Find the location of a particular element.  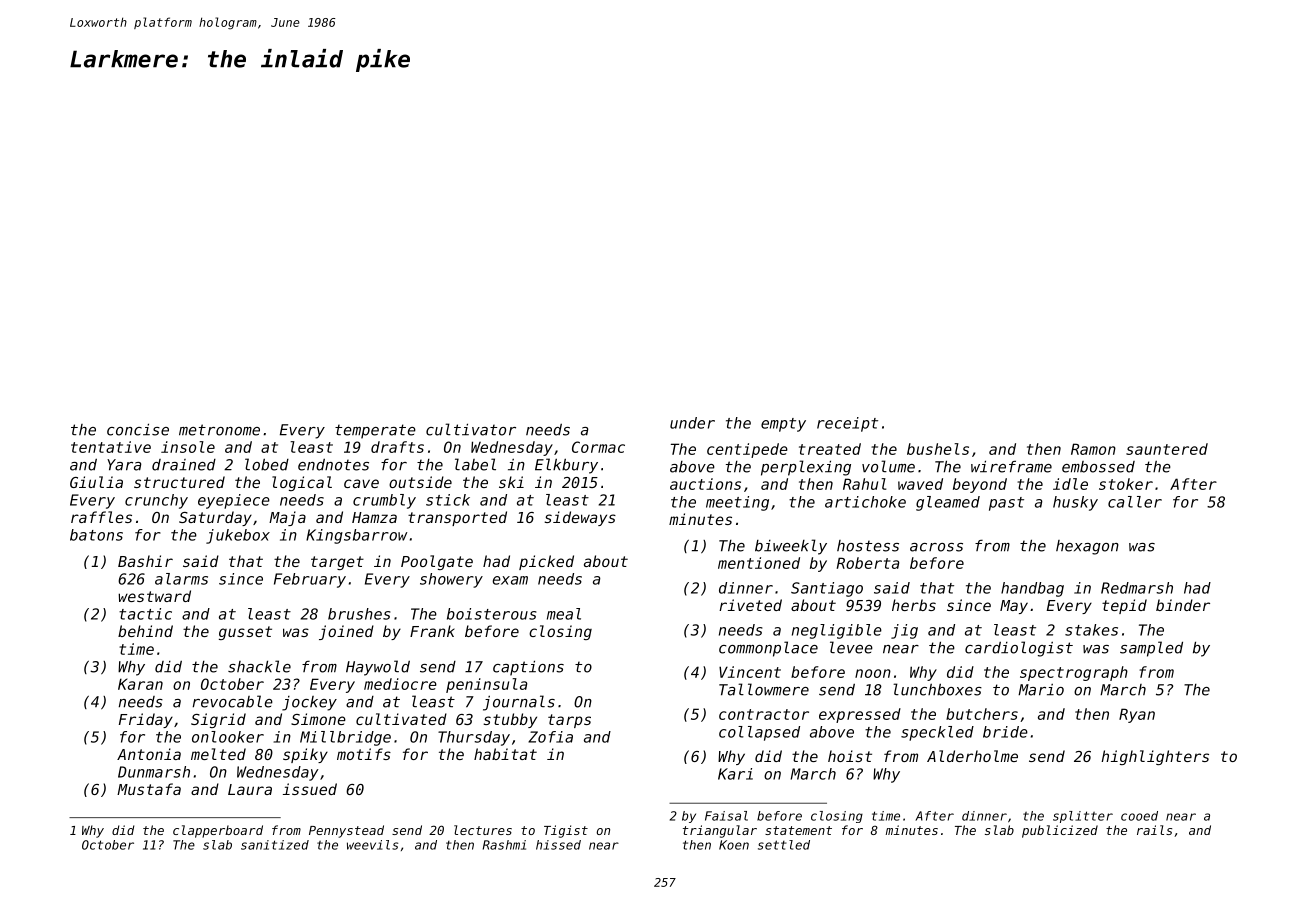

behind is located at coordinates (145, 631).
